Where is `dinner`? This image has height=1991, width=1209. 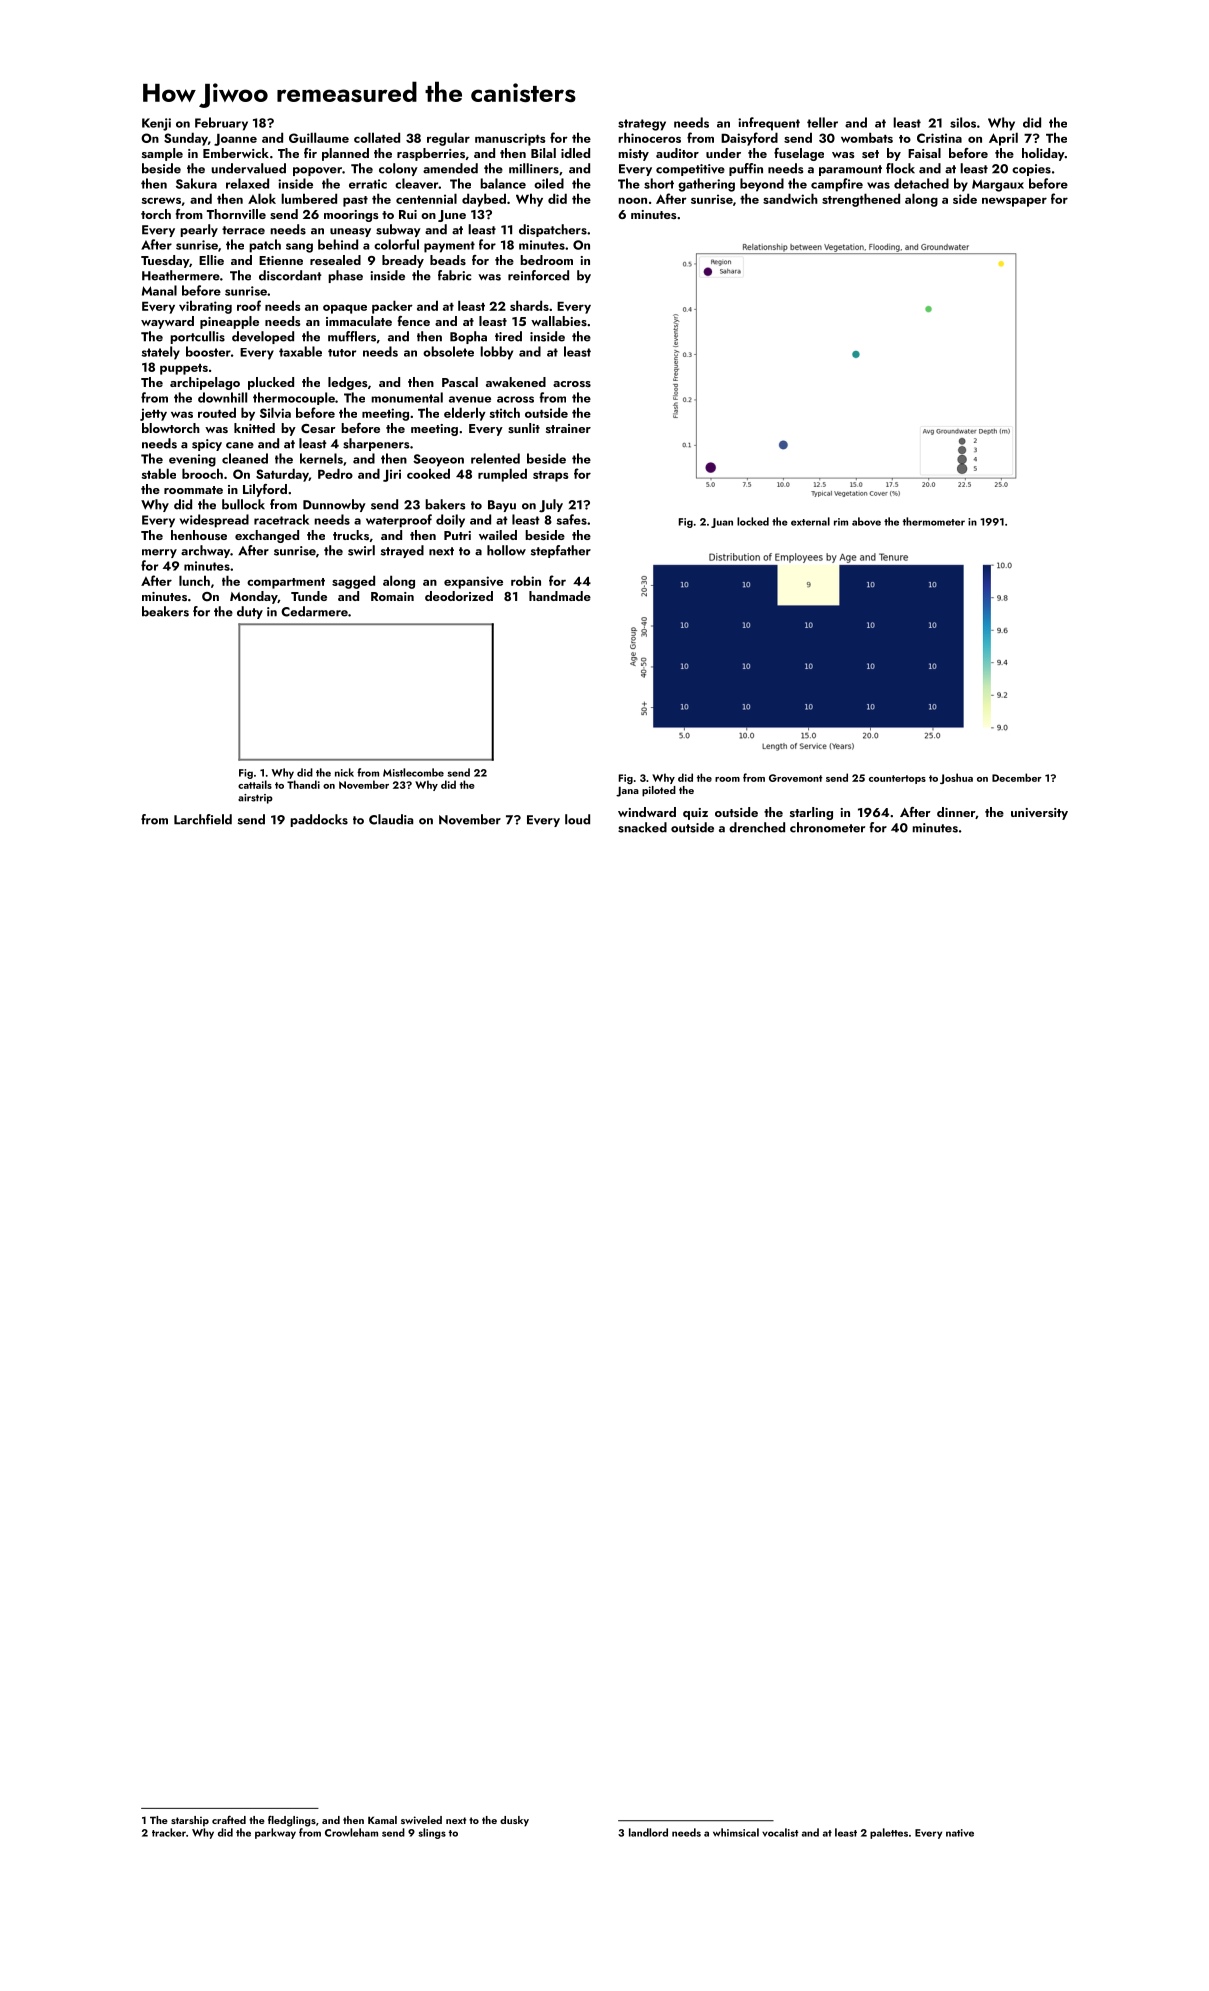
dinner is located at coordinates (956, 812).
